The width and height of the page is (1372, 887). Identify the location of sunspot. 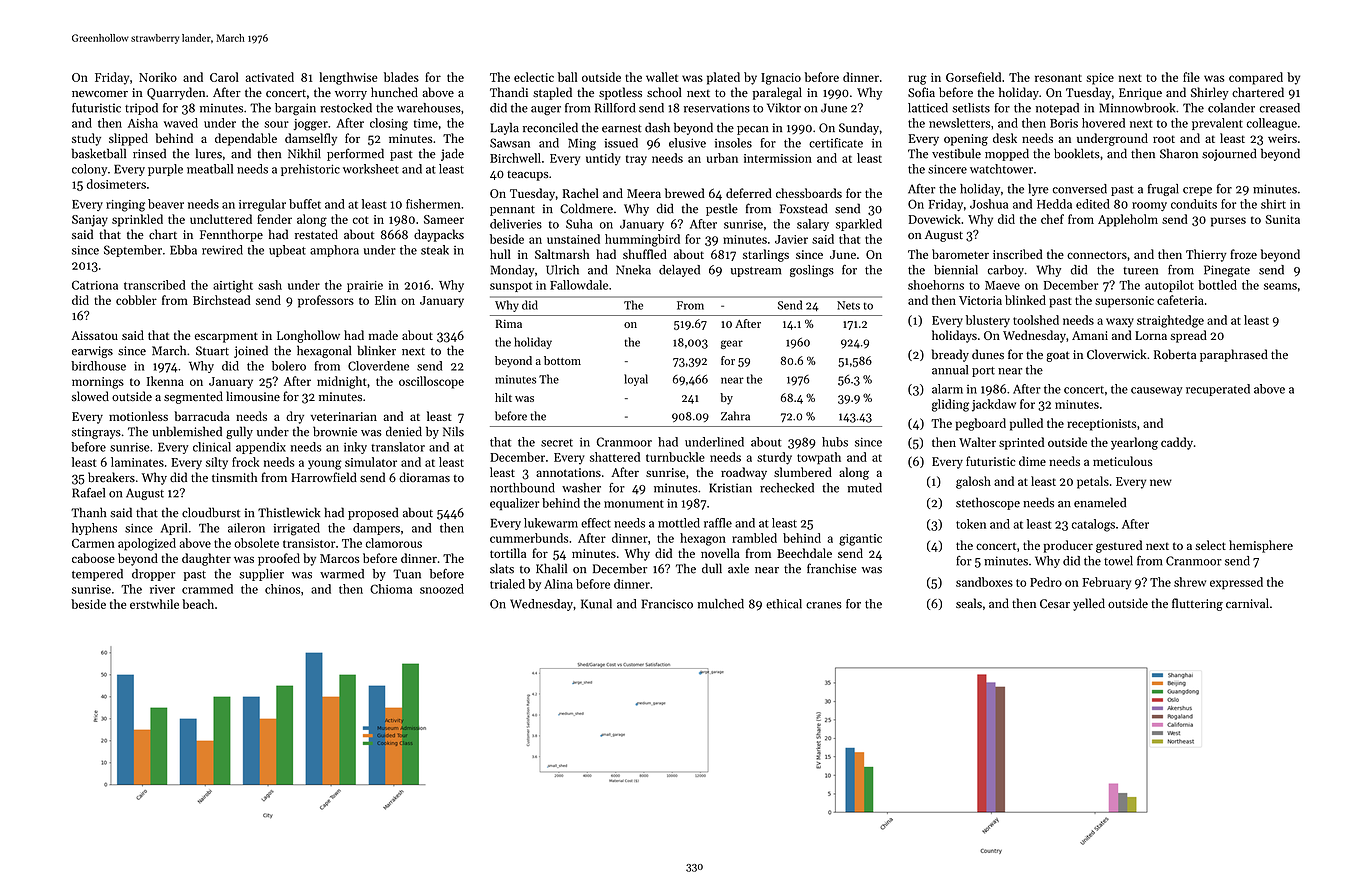
(511, 287).
